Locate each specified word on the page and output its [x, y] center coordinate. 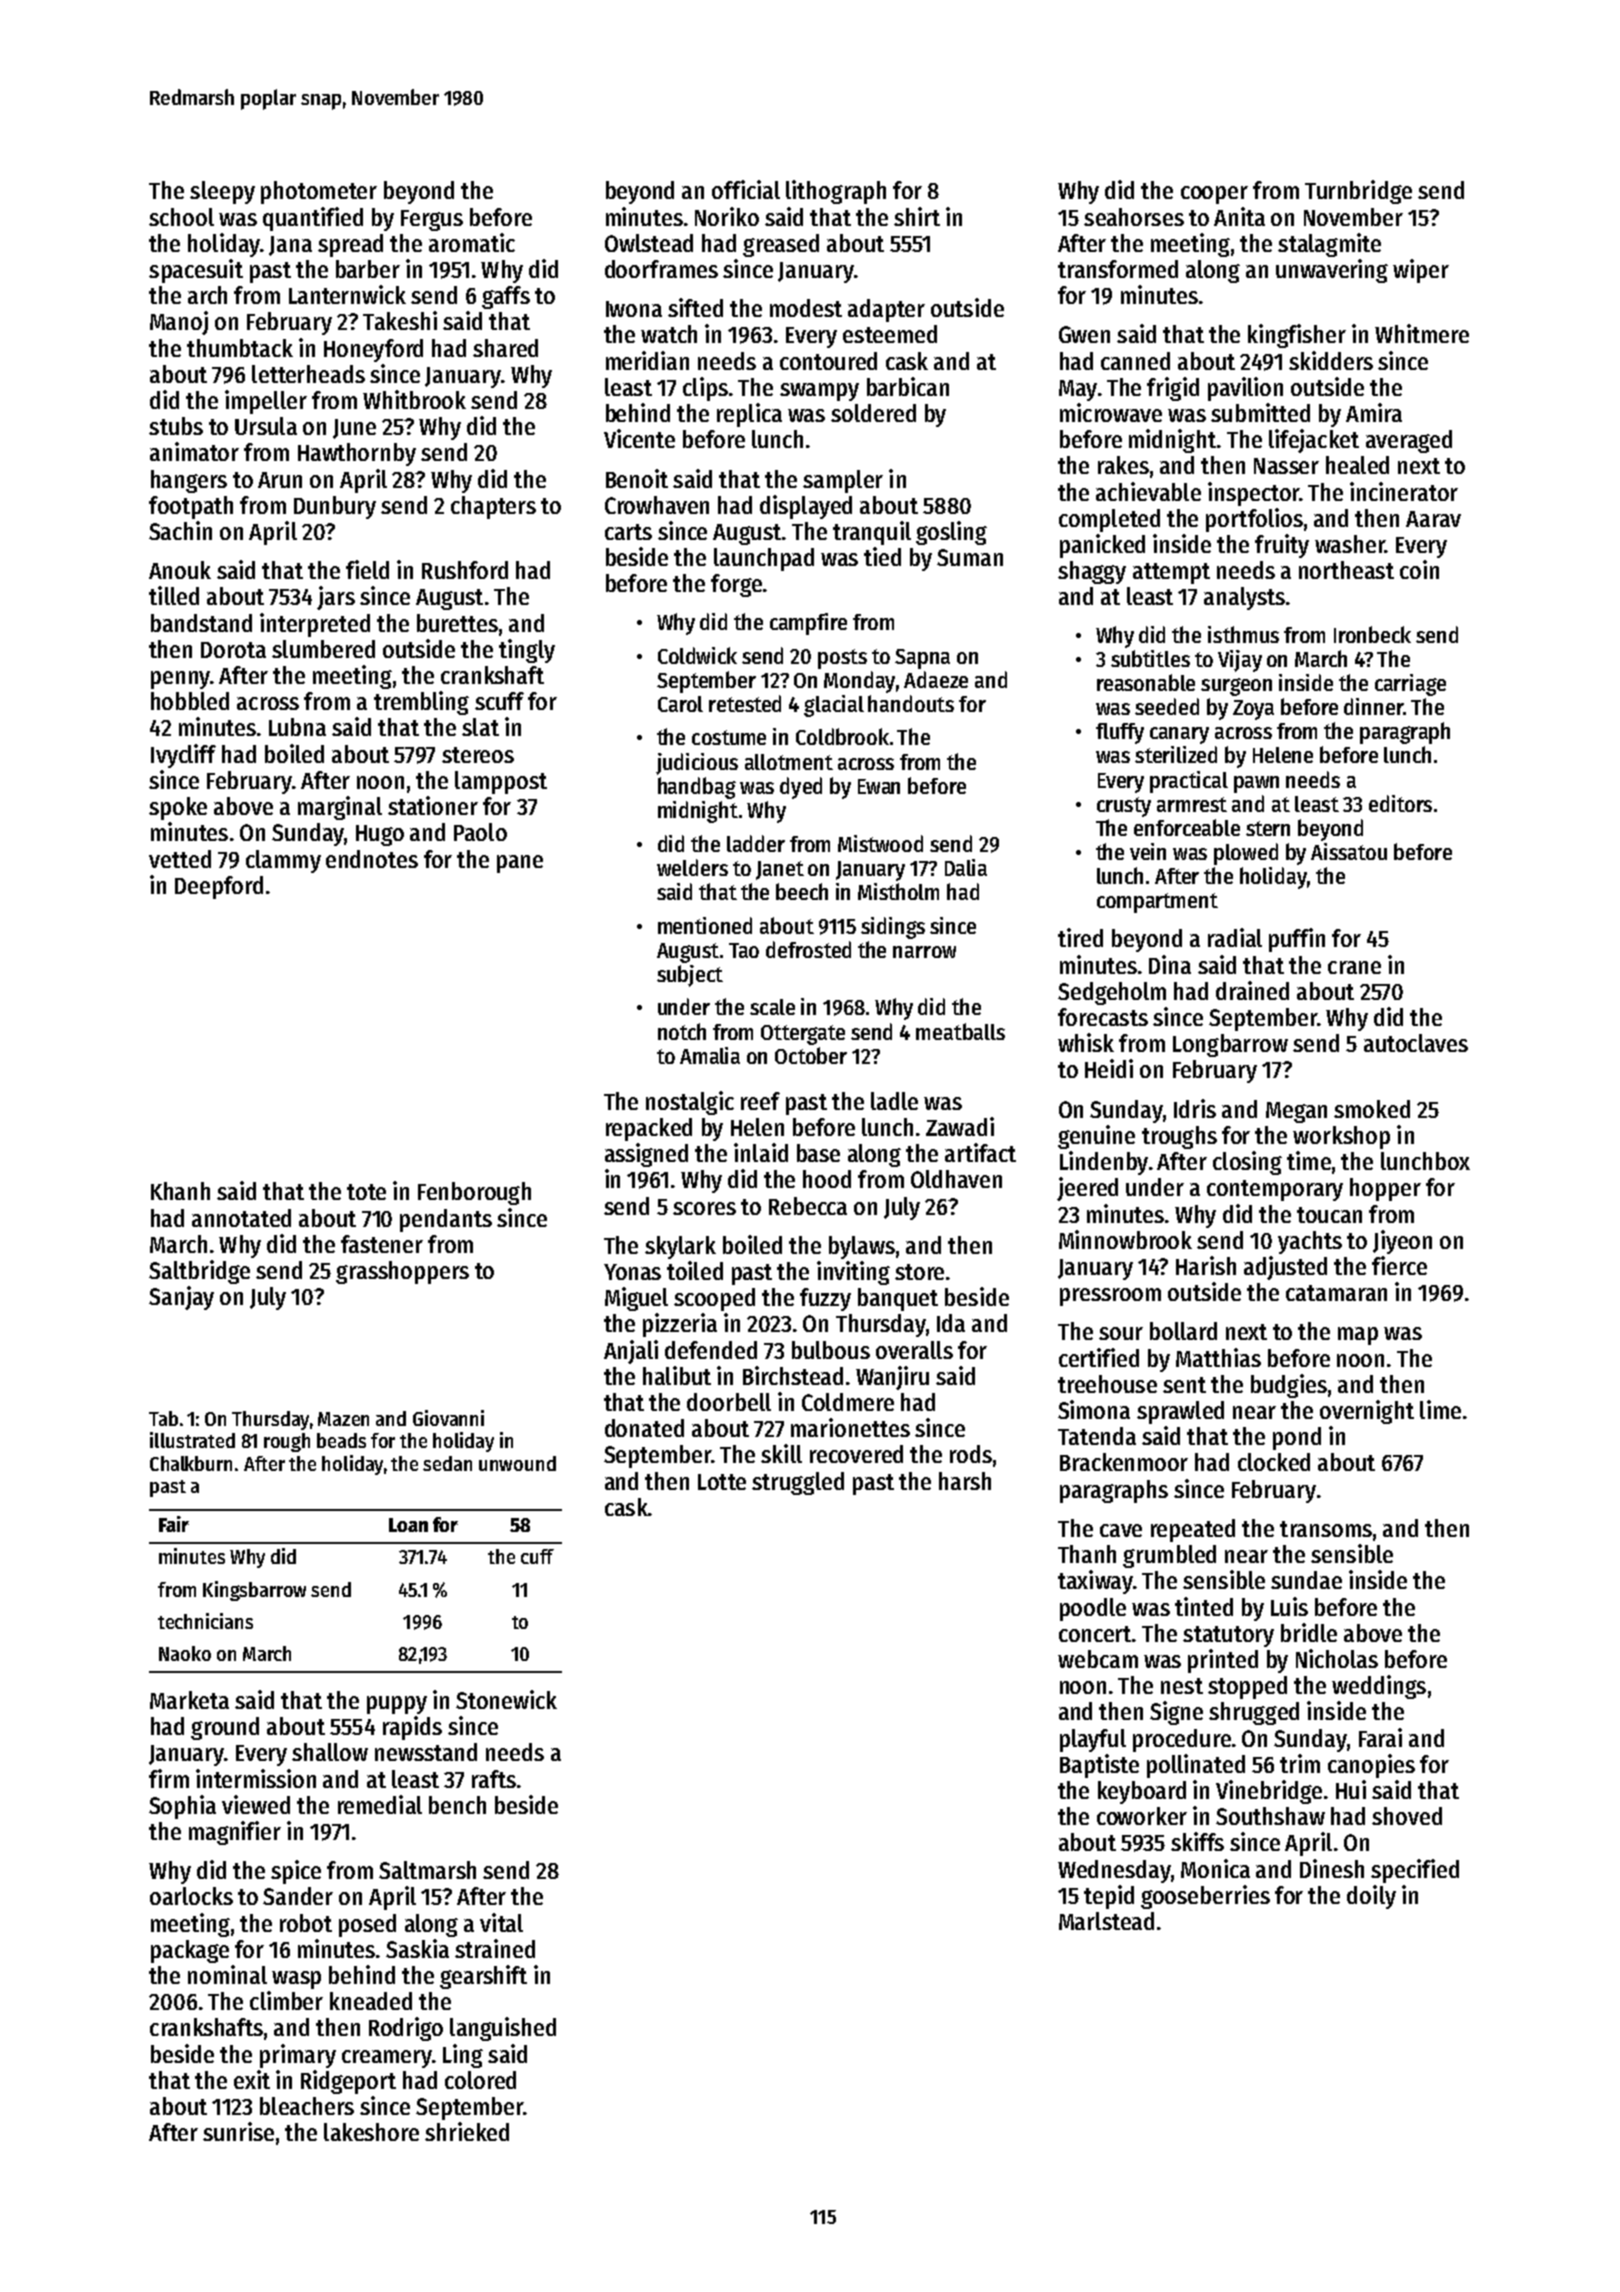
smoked [1372, 1109]
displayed [806, 507]
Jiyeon [1402, 1242]
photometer [319, 192]
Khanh [180, 1191]
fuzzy [825, 1299]
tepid [1109, 1897]
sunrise [238, 2131]
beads [341, 1440]
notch [682, 1031]
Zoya [1253, 710]
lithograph [836, 192]
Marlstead [1106, 1921]
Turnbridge [1358, 192]
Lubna [297, 727]
